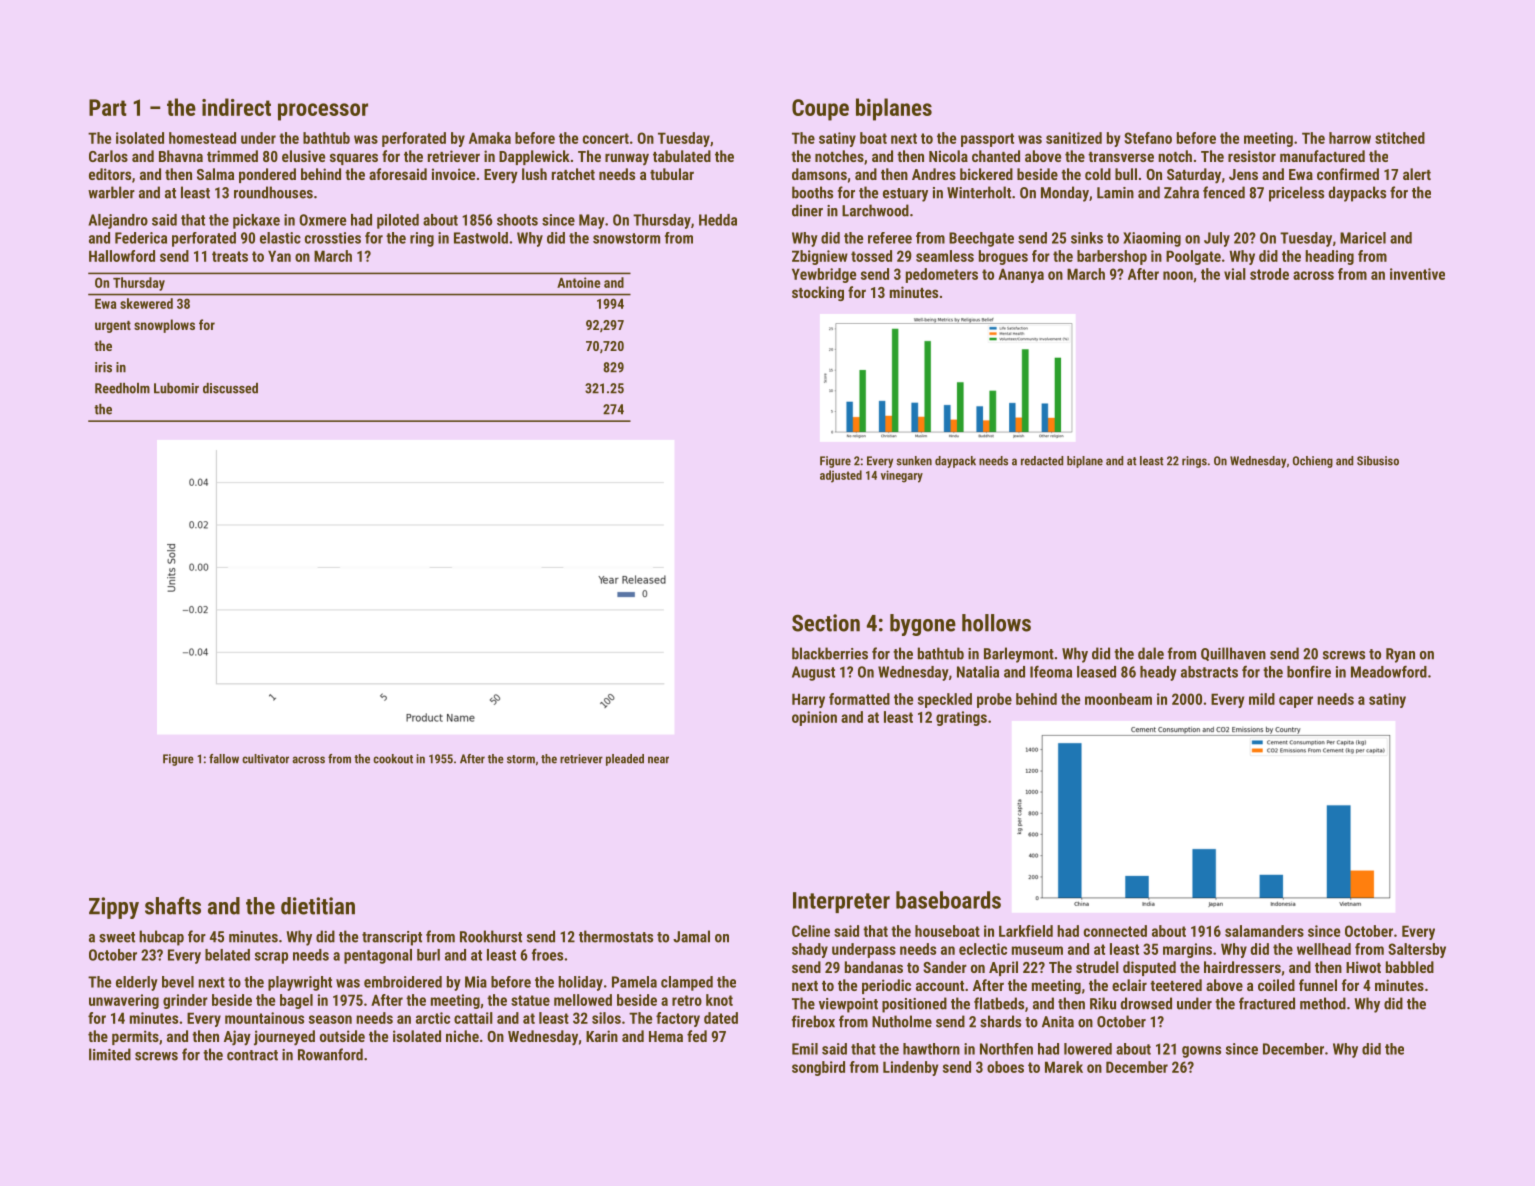  Describe the element at coordinates (579, 282) in the page. I see `Antoine` at that location.
